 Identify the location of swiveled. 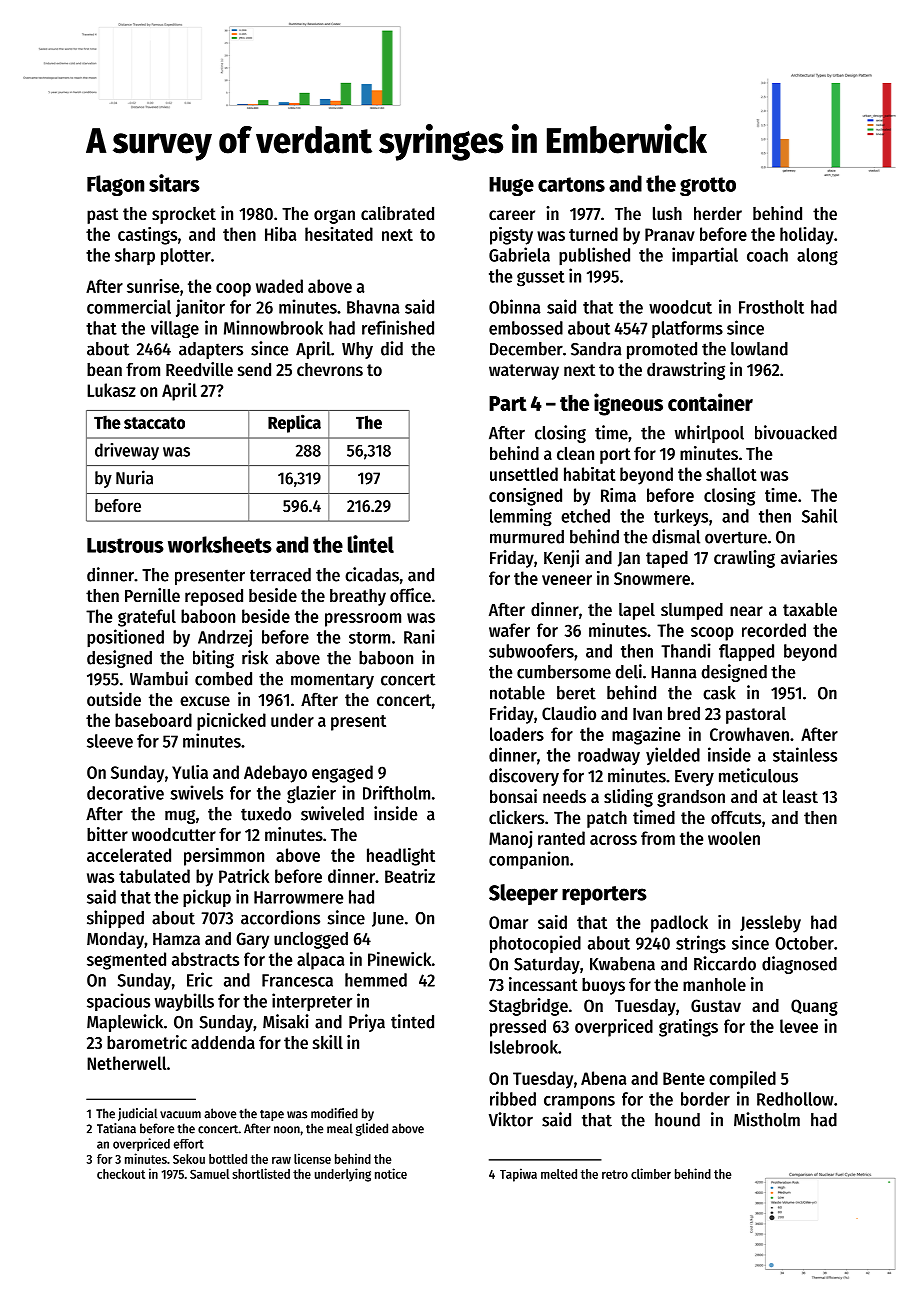
(332, 813).
